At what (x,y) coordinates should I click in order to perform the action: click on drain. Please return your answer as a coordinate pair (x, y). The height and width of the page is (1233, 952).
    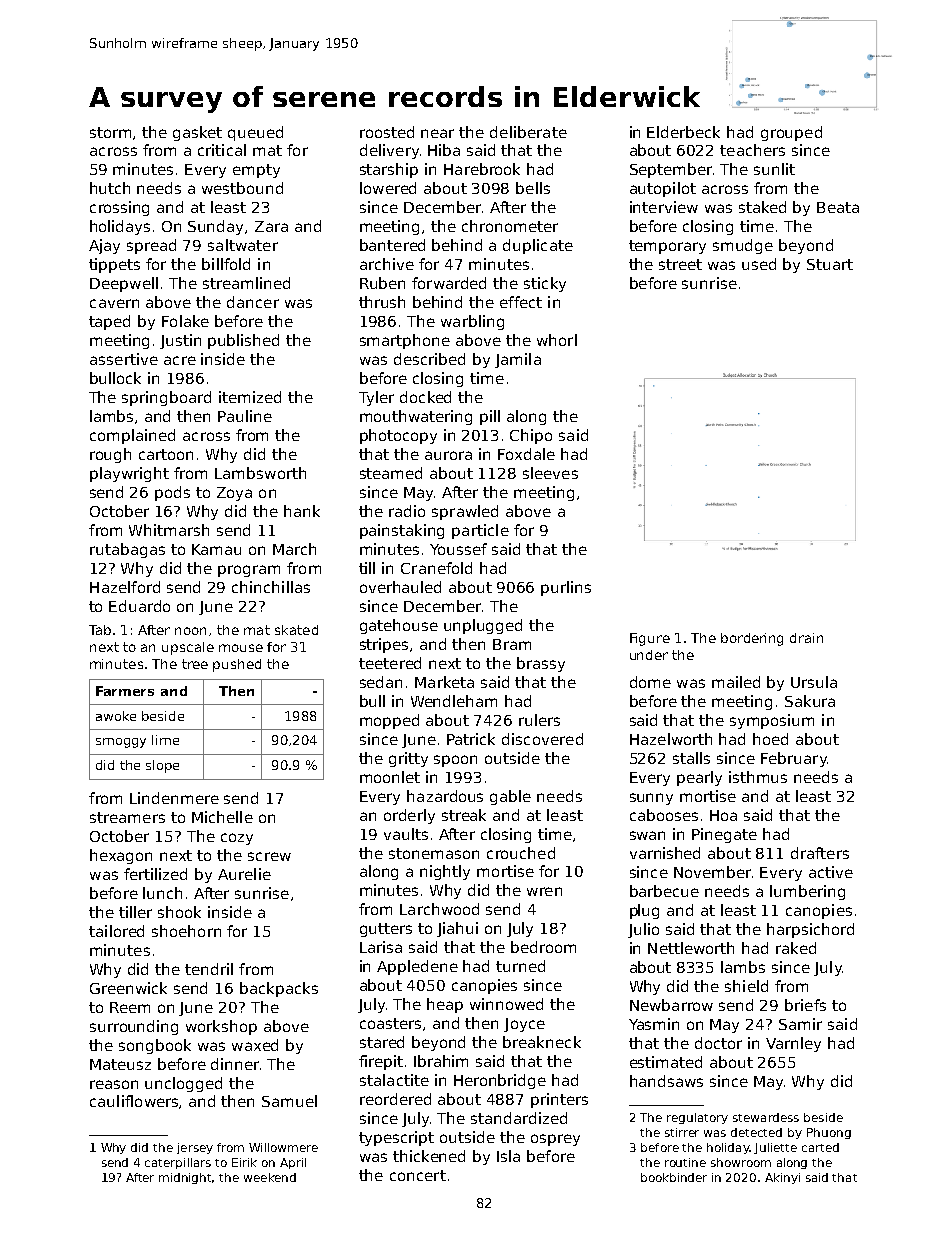
    Looking at the image, I should click on (806, 638).
